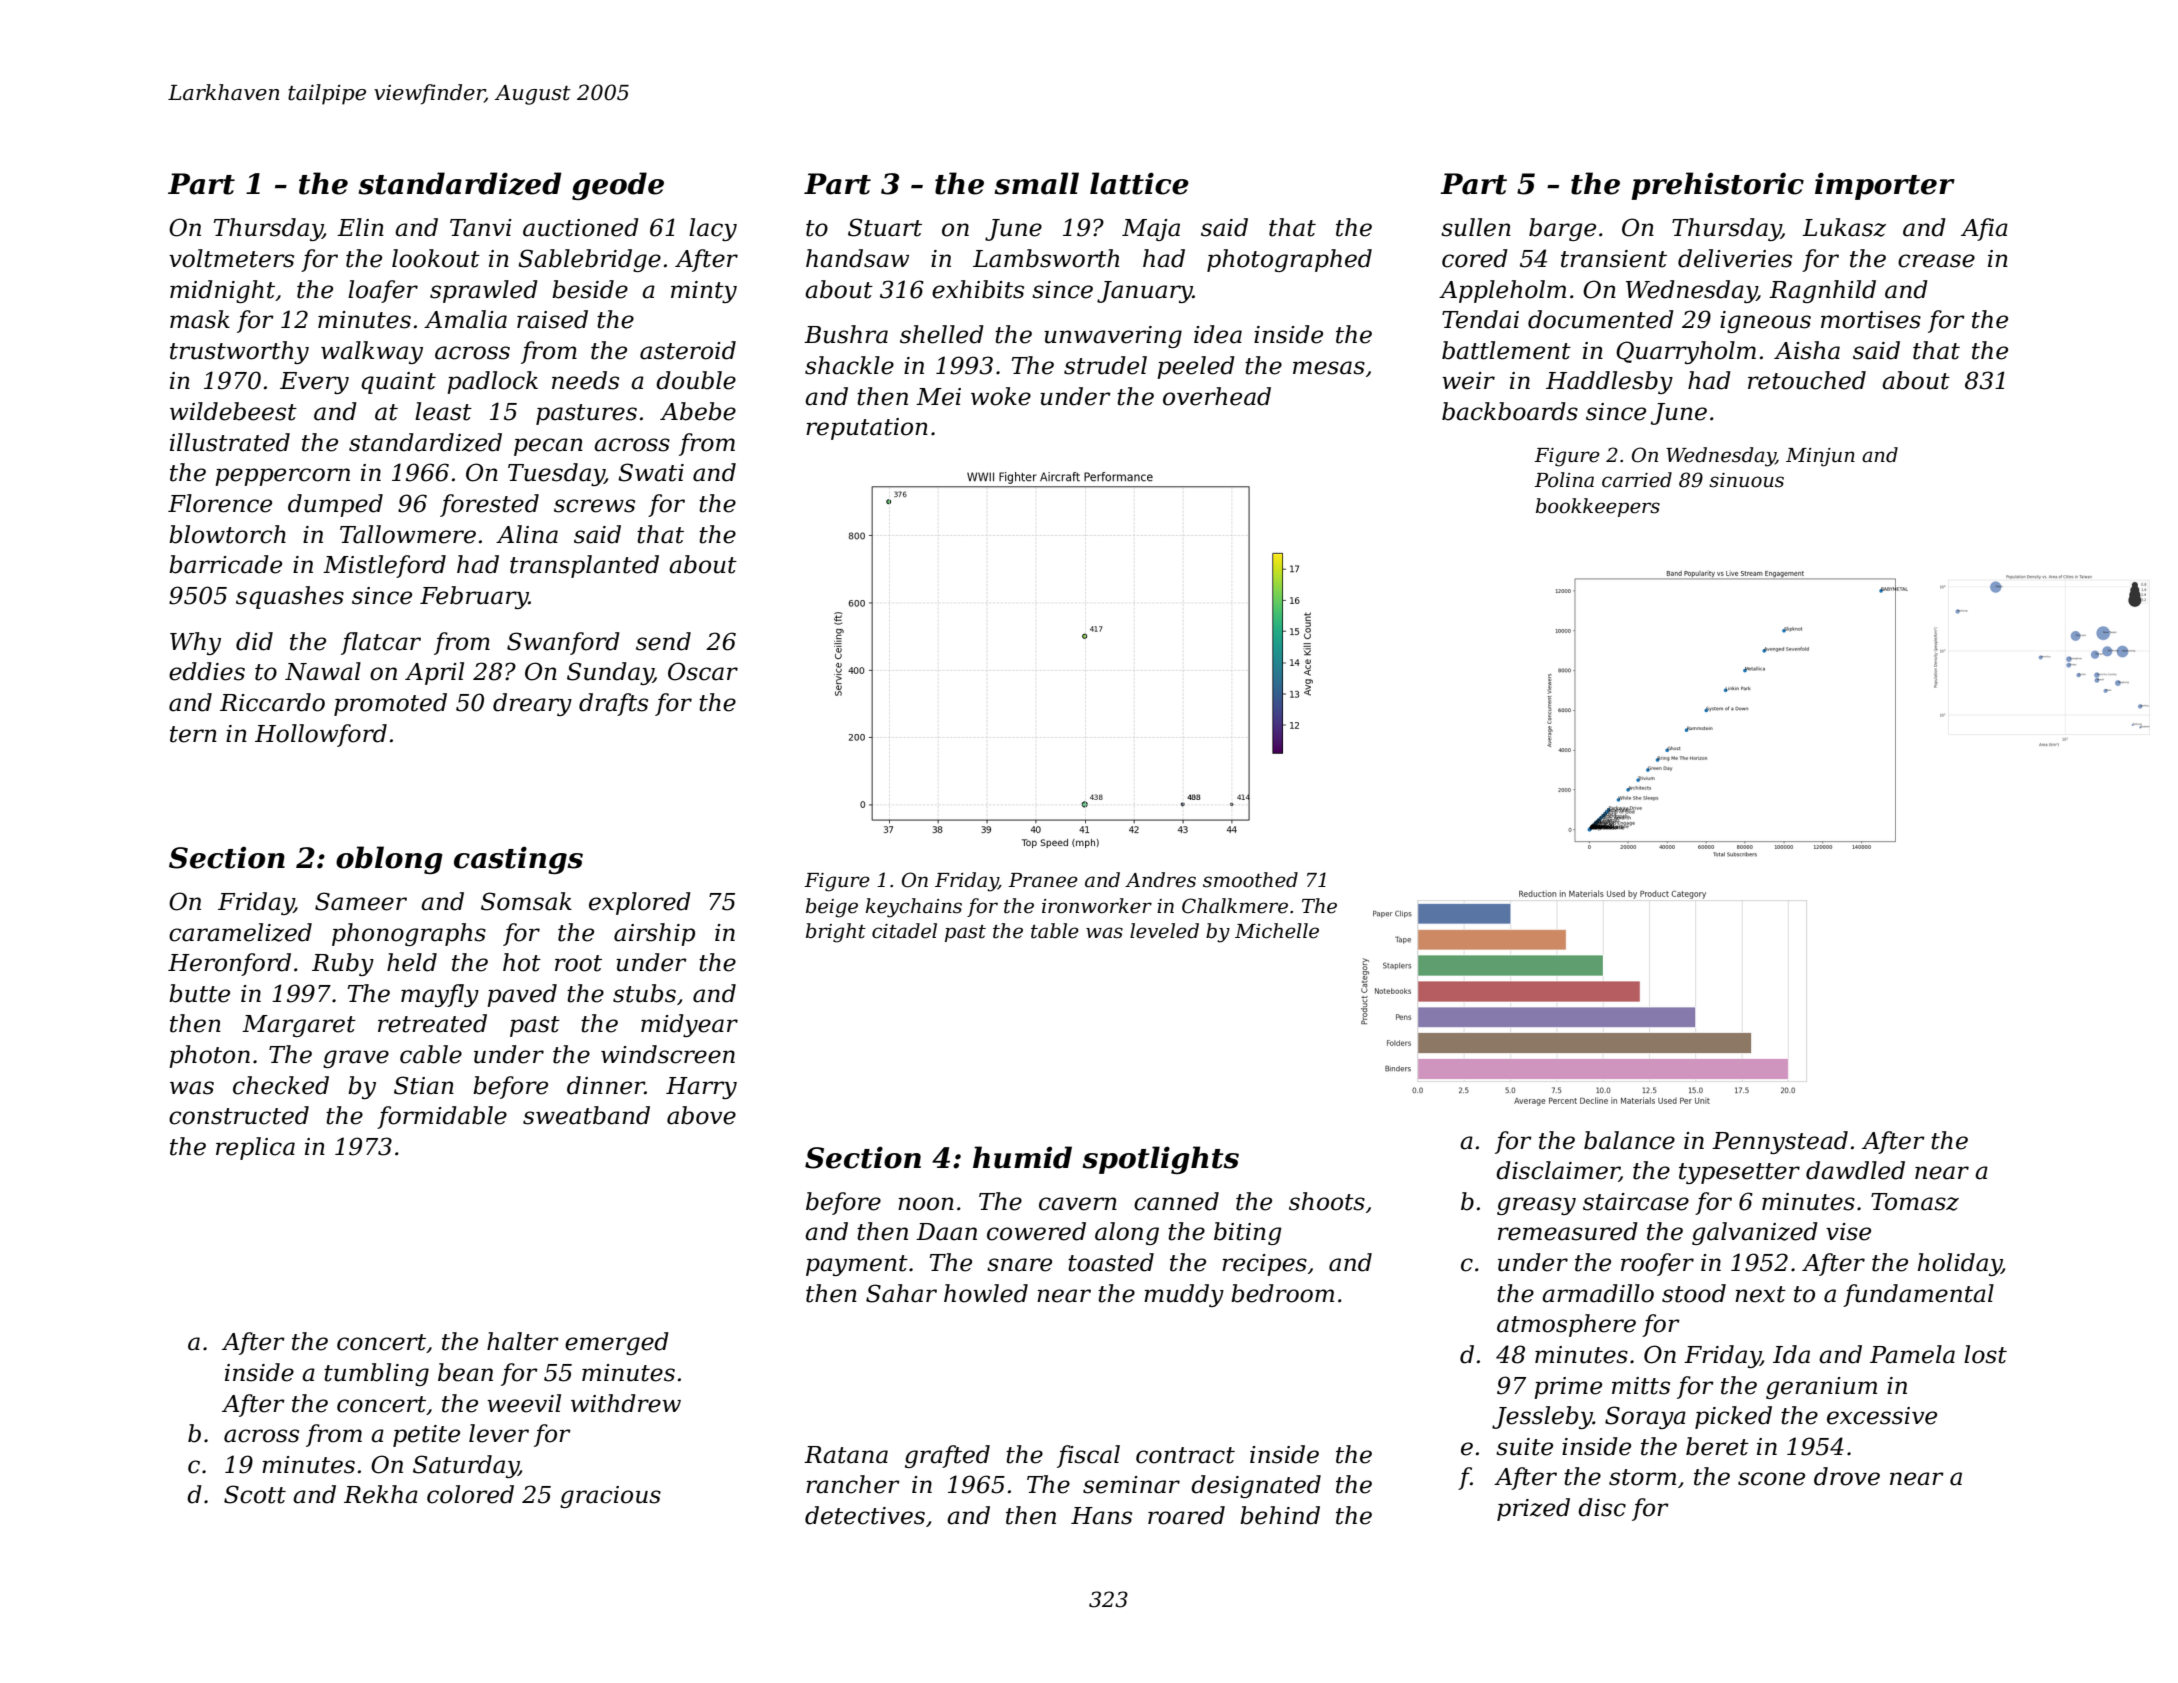  What do you see at coordinates (548, 447) in the screenshot?
I see `pecan` at bounding box center [548, 447].
